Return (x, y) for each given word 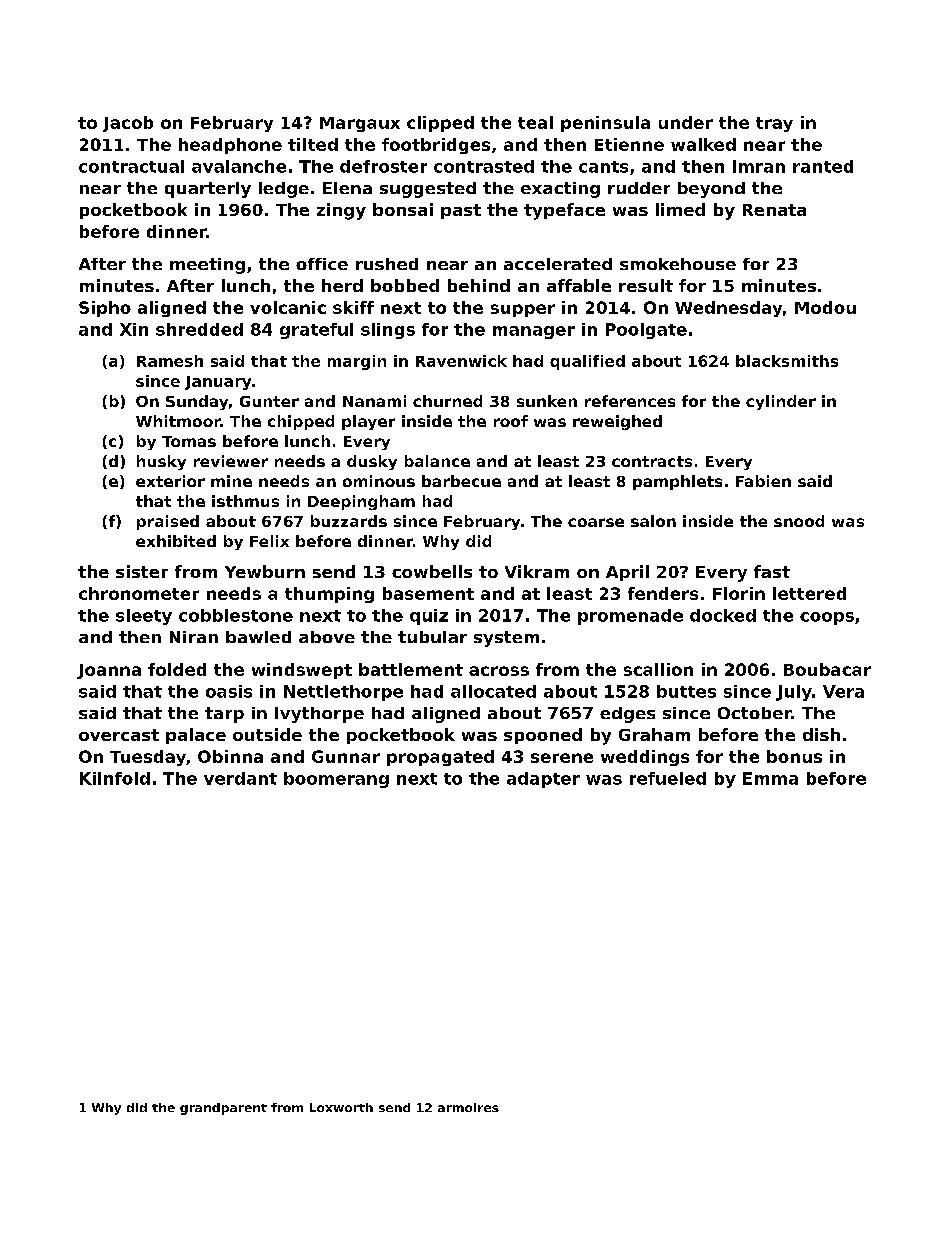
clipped (440, 124)
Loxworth (341, 1107)
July (794, 693)
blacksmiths (787, 361)
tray (774, 124)
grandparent (223, 1109)
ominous (379, 481)
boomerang (336, 780)
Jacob (128, 124)
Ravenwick (461, 361)
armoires (468, 1107)
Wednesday (728, 309)
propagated (440, 758)
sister (142, 571)
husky (161, 462)
